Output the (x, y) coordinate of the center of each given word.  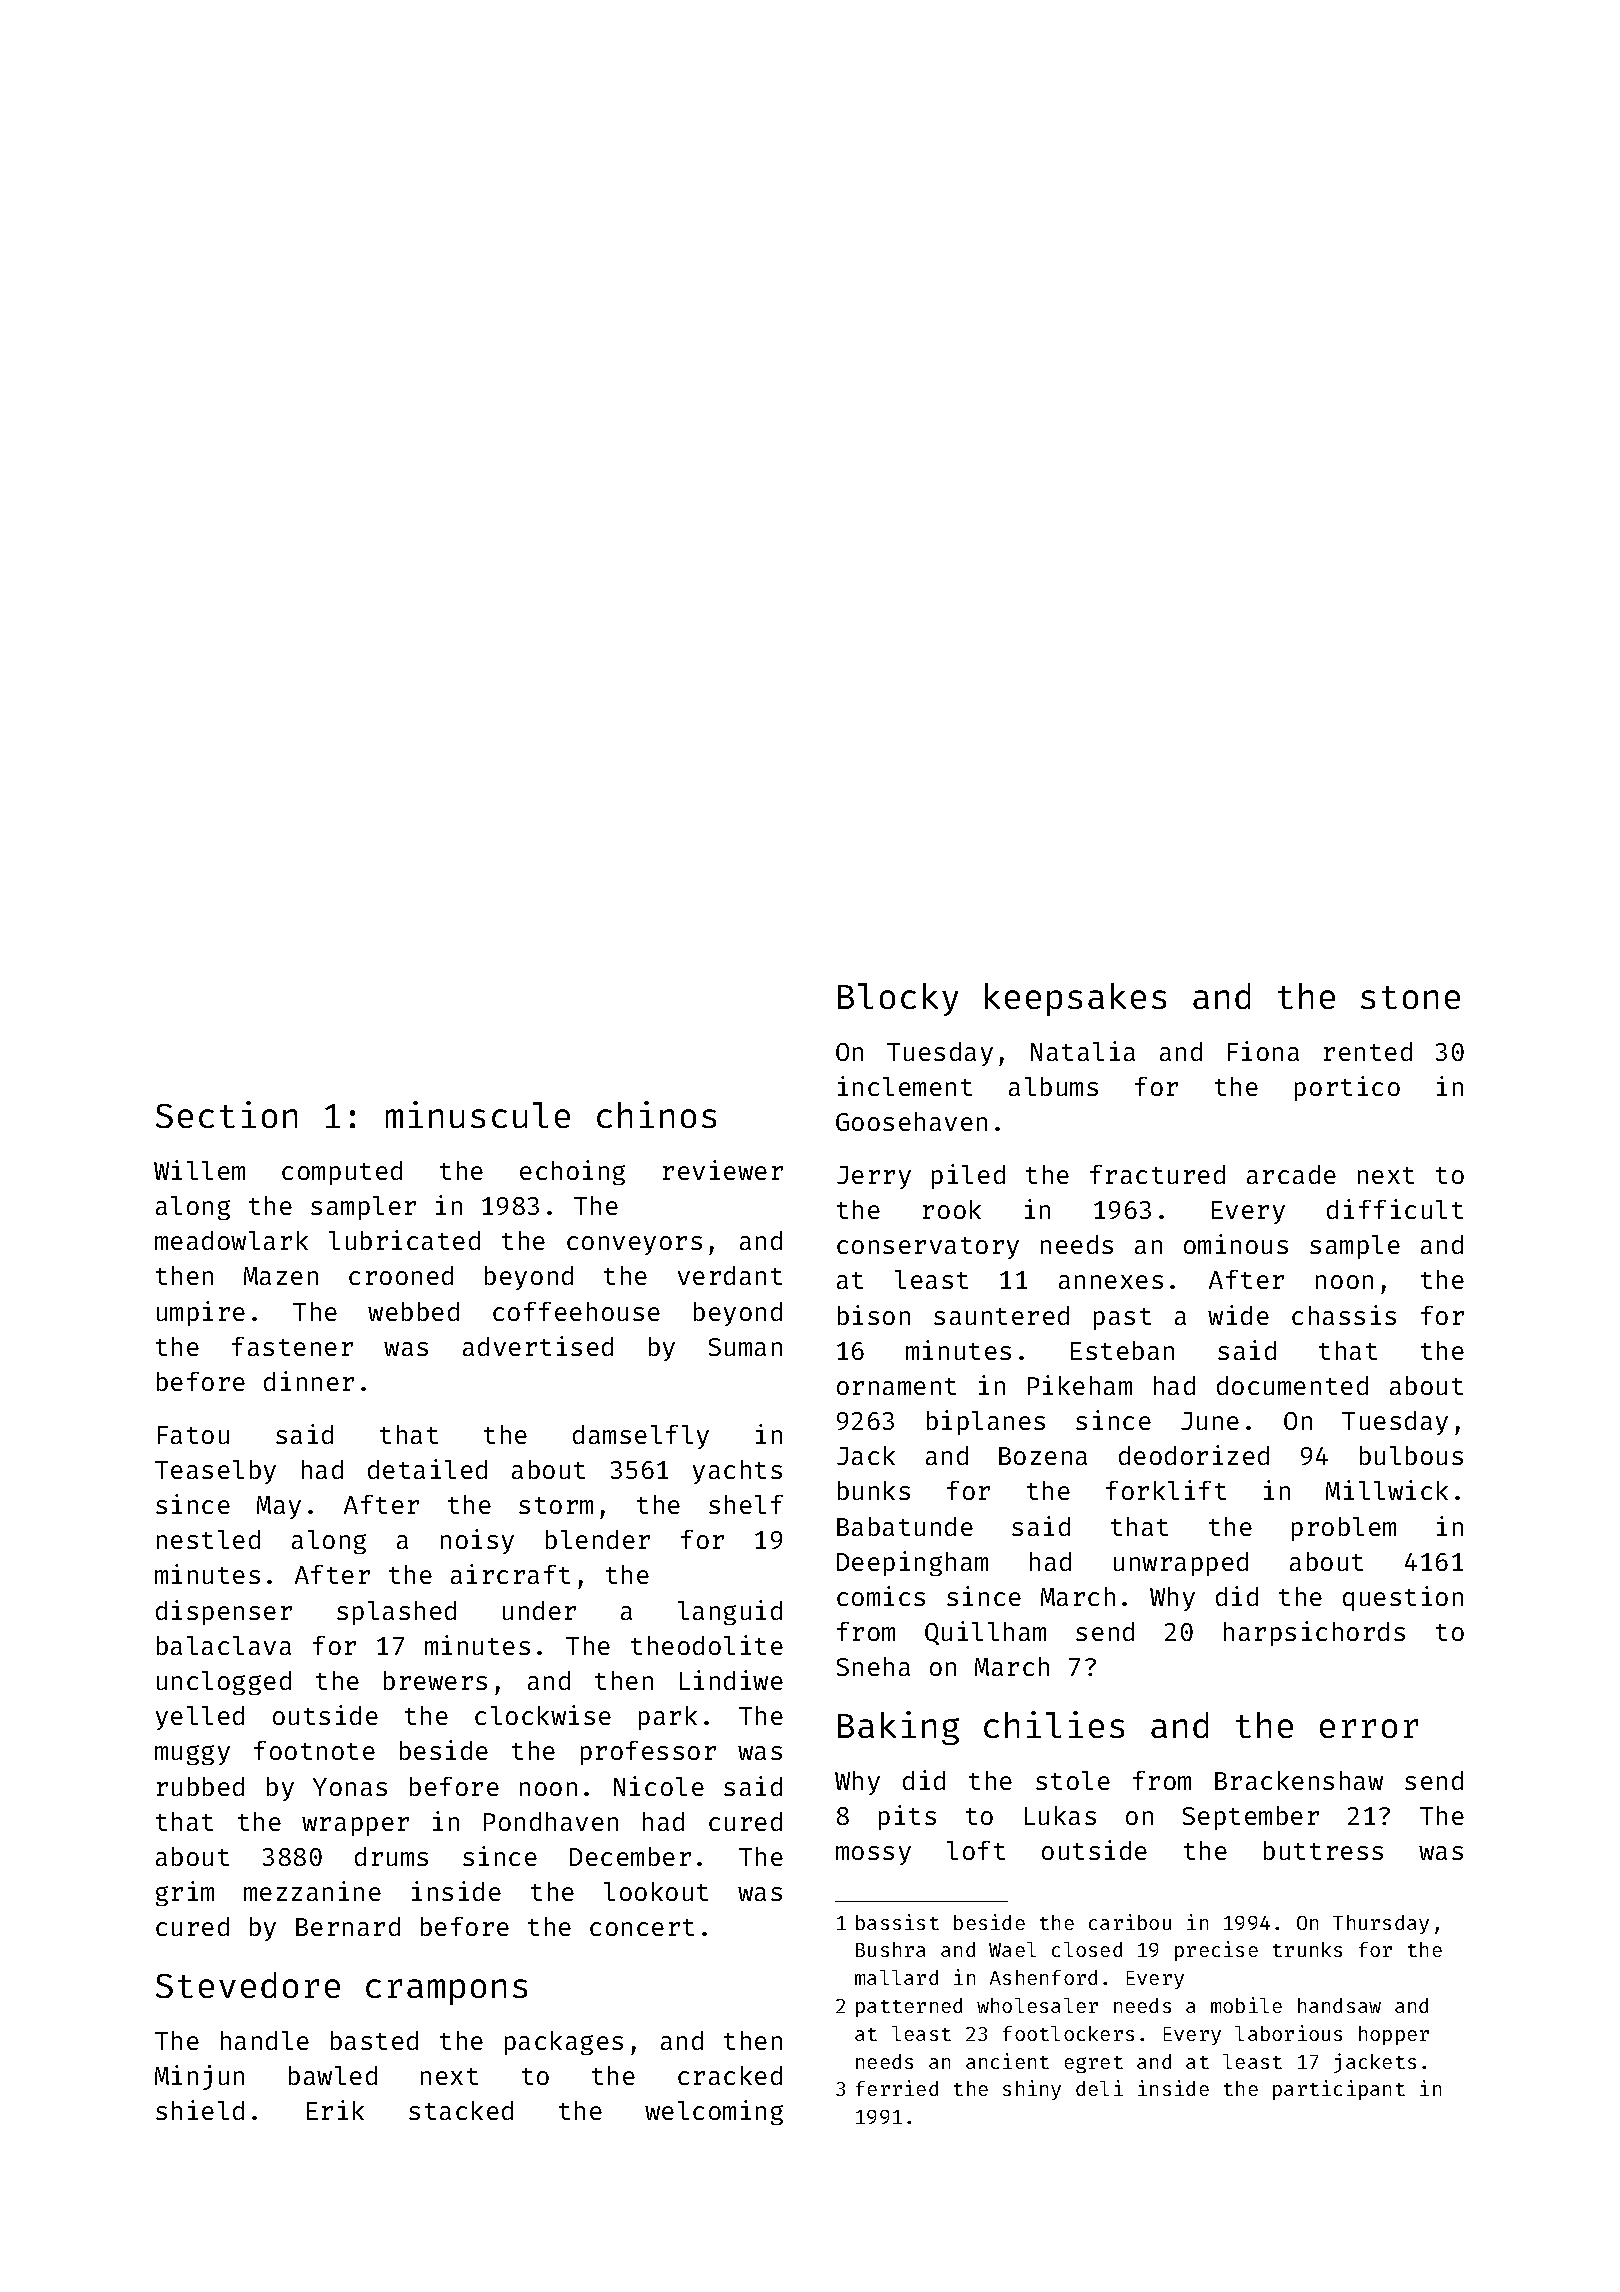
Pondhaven (551, 1821)
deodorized (1194, 1455)
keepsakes (1075, 999)
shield (200, 2110)
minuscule (478, 1114)
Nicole (659, 1786)
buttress (1323, 1850)
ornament (896, 1386)
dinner (309, 1381)
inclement (905, 1086)
